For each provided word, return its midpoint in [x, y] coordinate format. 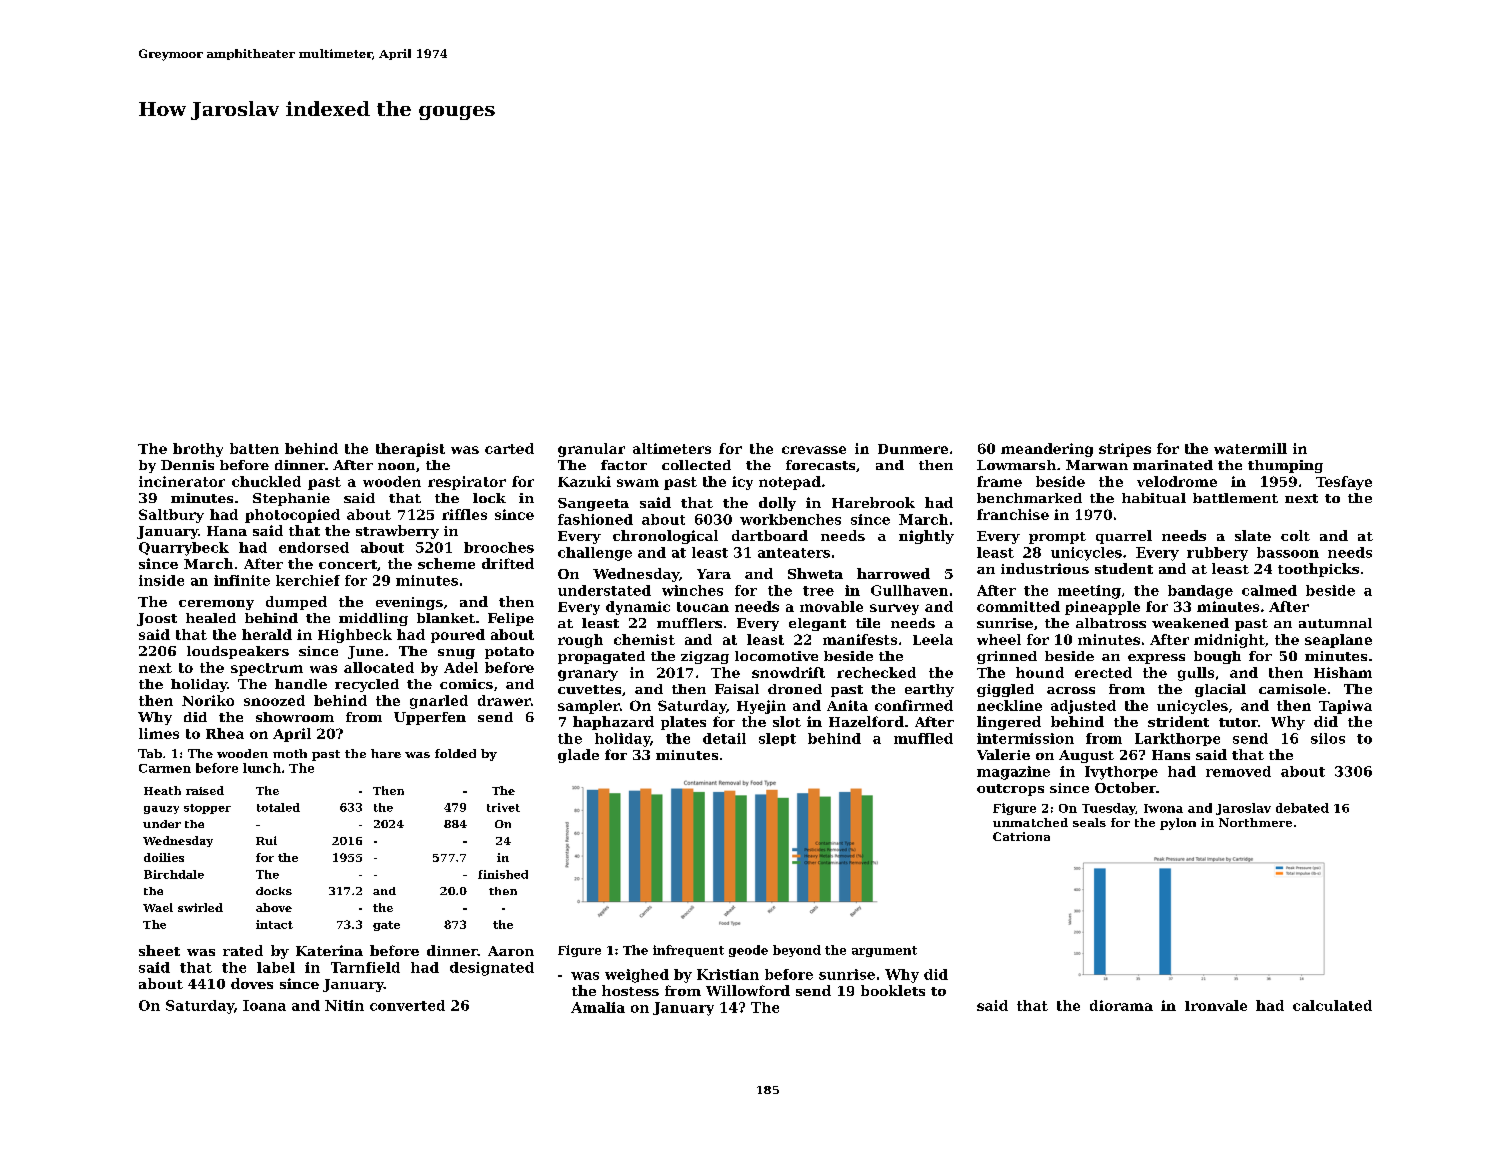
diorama [1121, 1005]
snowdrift [788, 672]
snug [456, 654]
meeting [1089, 592]
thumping [1285, 466]
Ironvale [1216, 1005]
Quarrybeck [184, 549]
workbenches [790, 519]
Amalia [598, 1007]
